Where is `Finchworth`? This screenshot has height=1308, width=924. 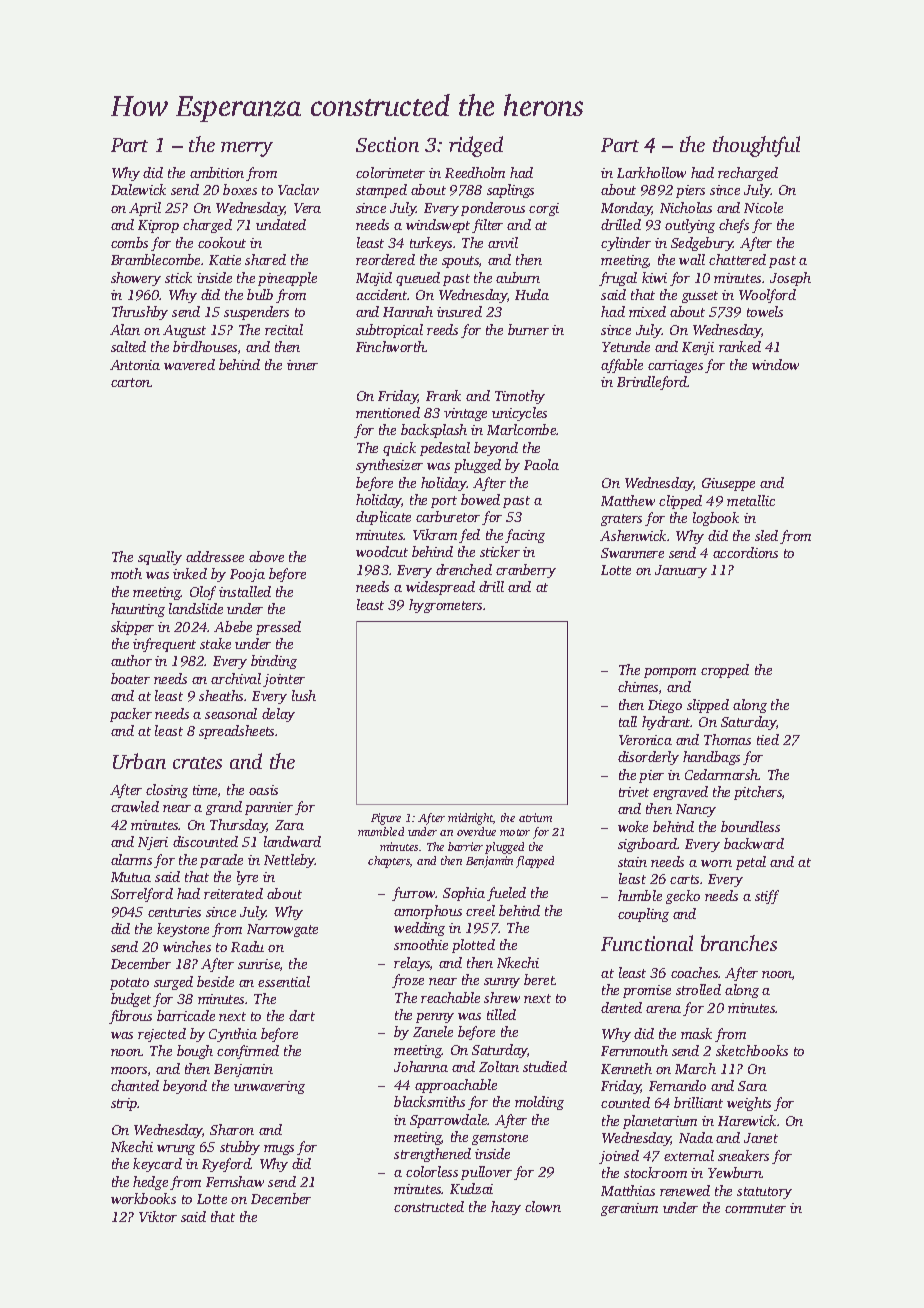
Finchworth is located at coordinates (390, 346).
